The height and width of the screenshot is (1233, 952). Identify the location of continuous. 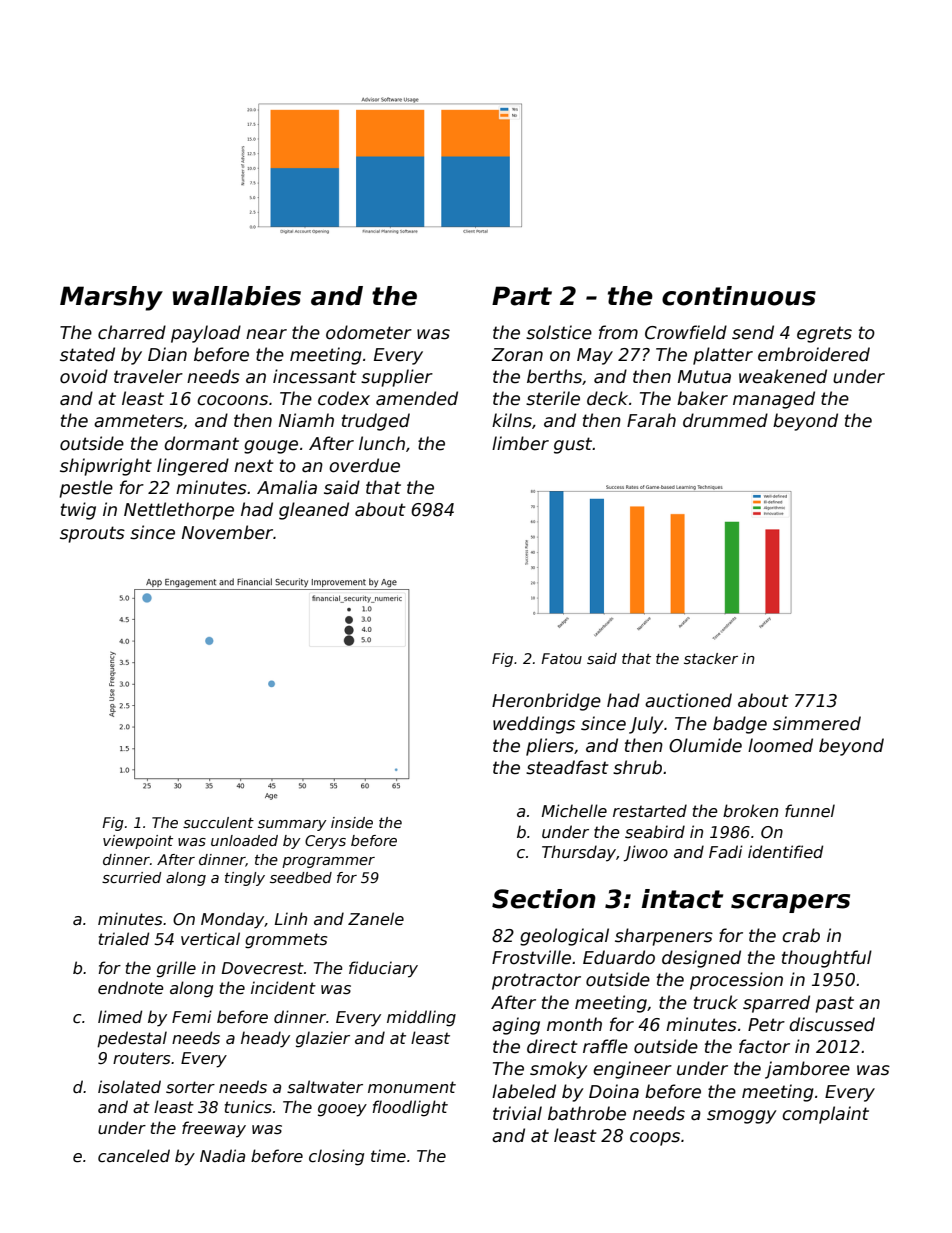
(739, 296).
